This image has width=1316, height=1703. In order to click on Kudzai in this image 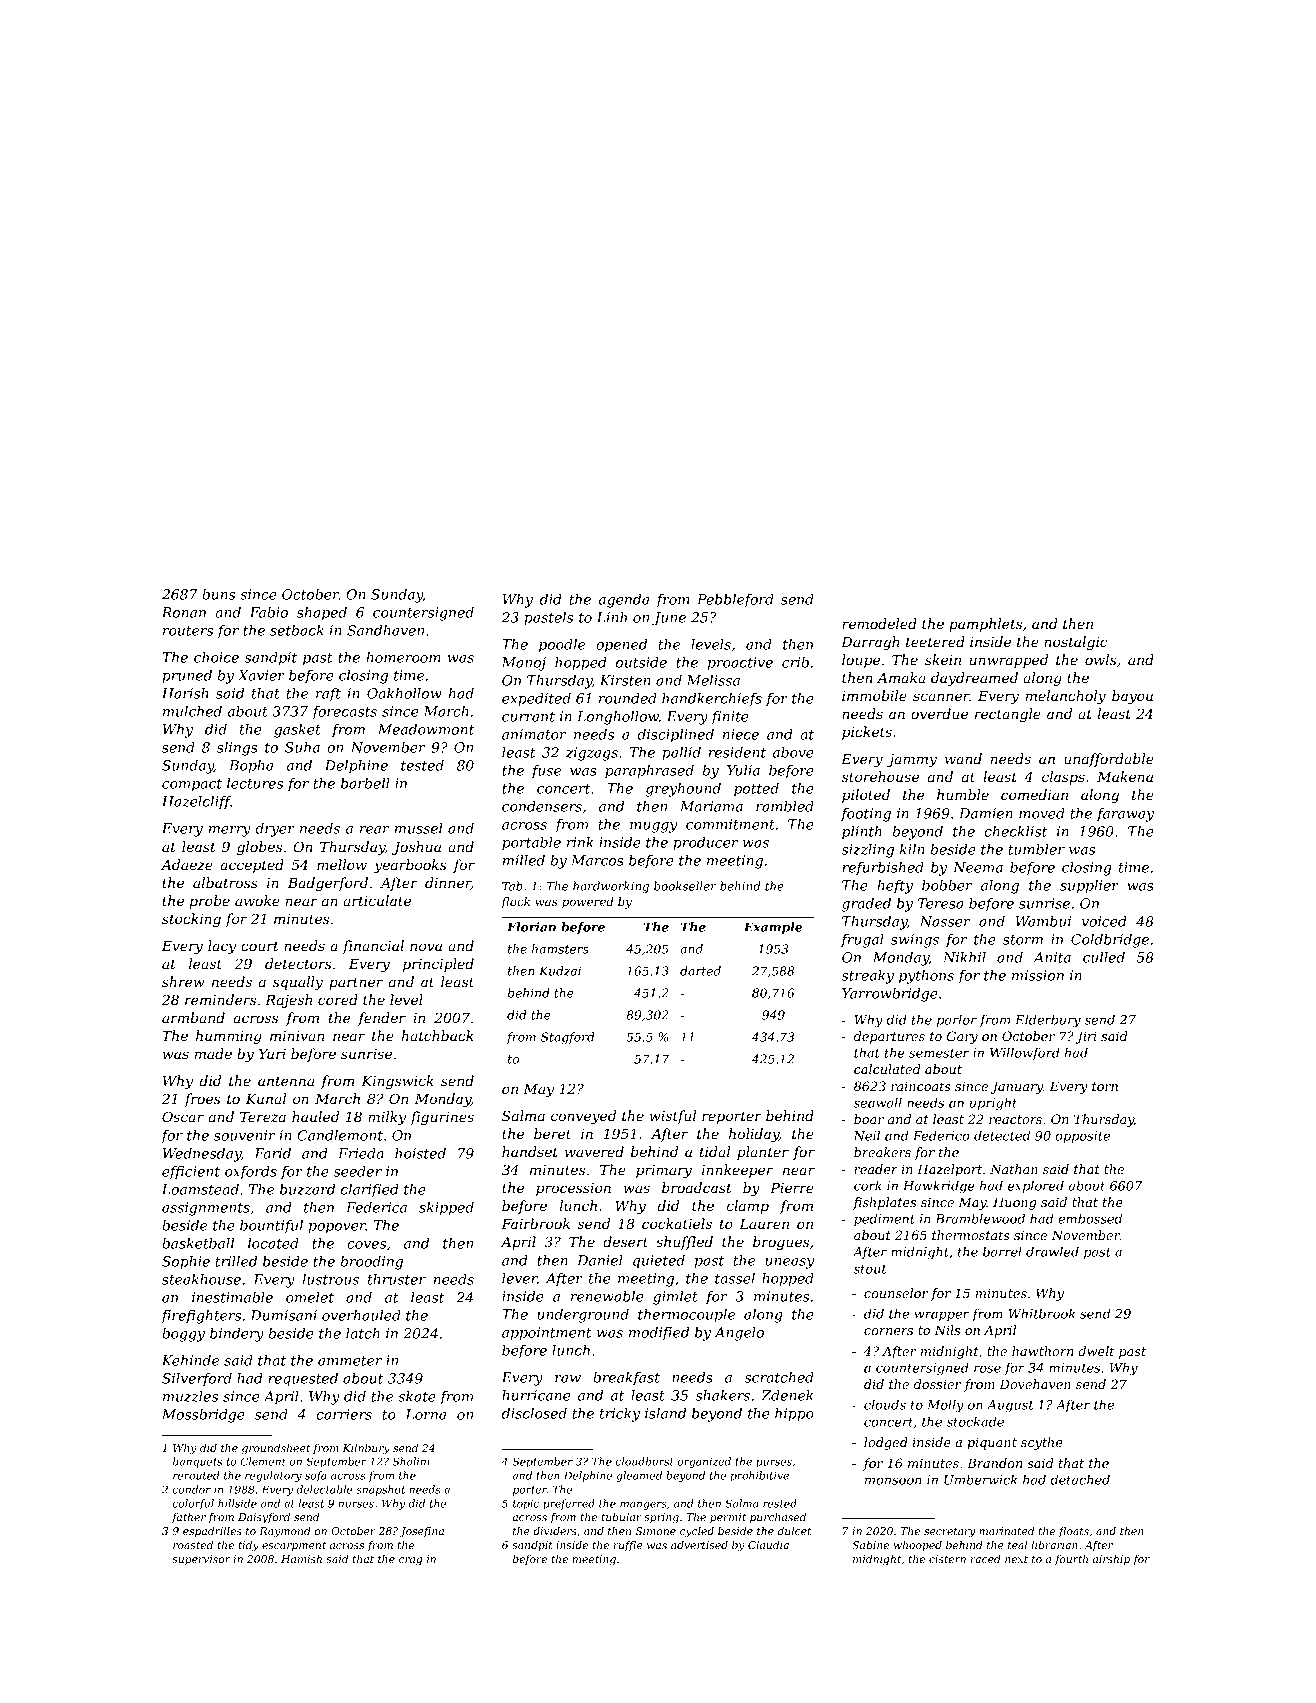, I will do `click(560, 971)`.
